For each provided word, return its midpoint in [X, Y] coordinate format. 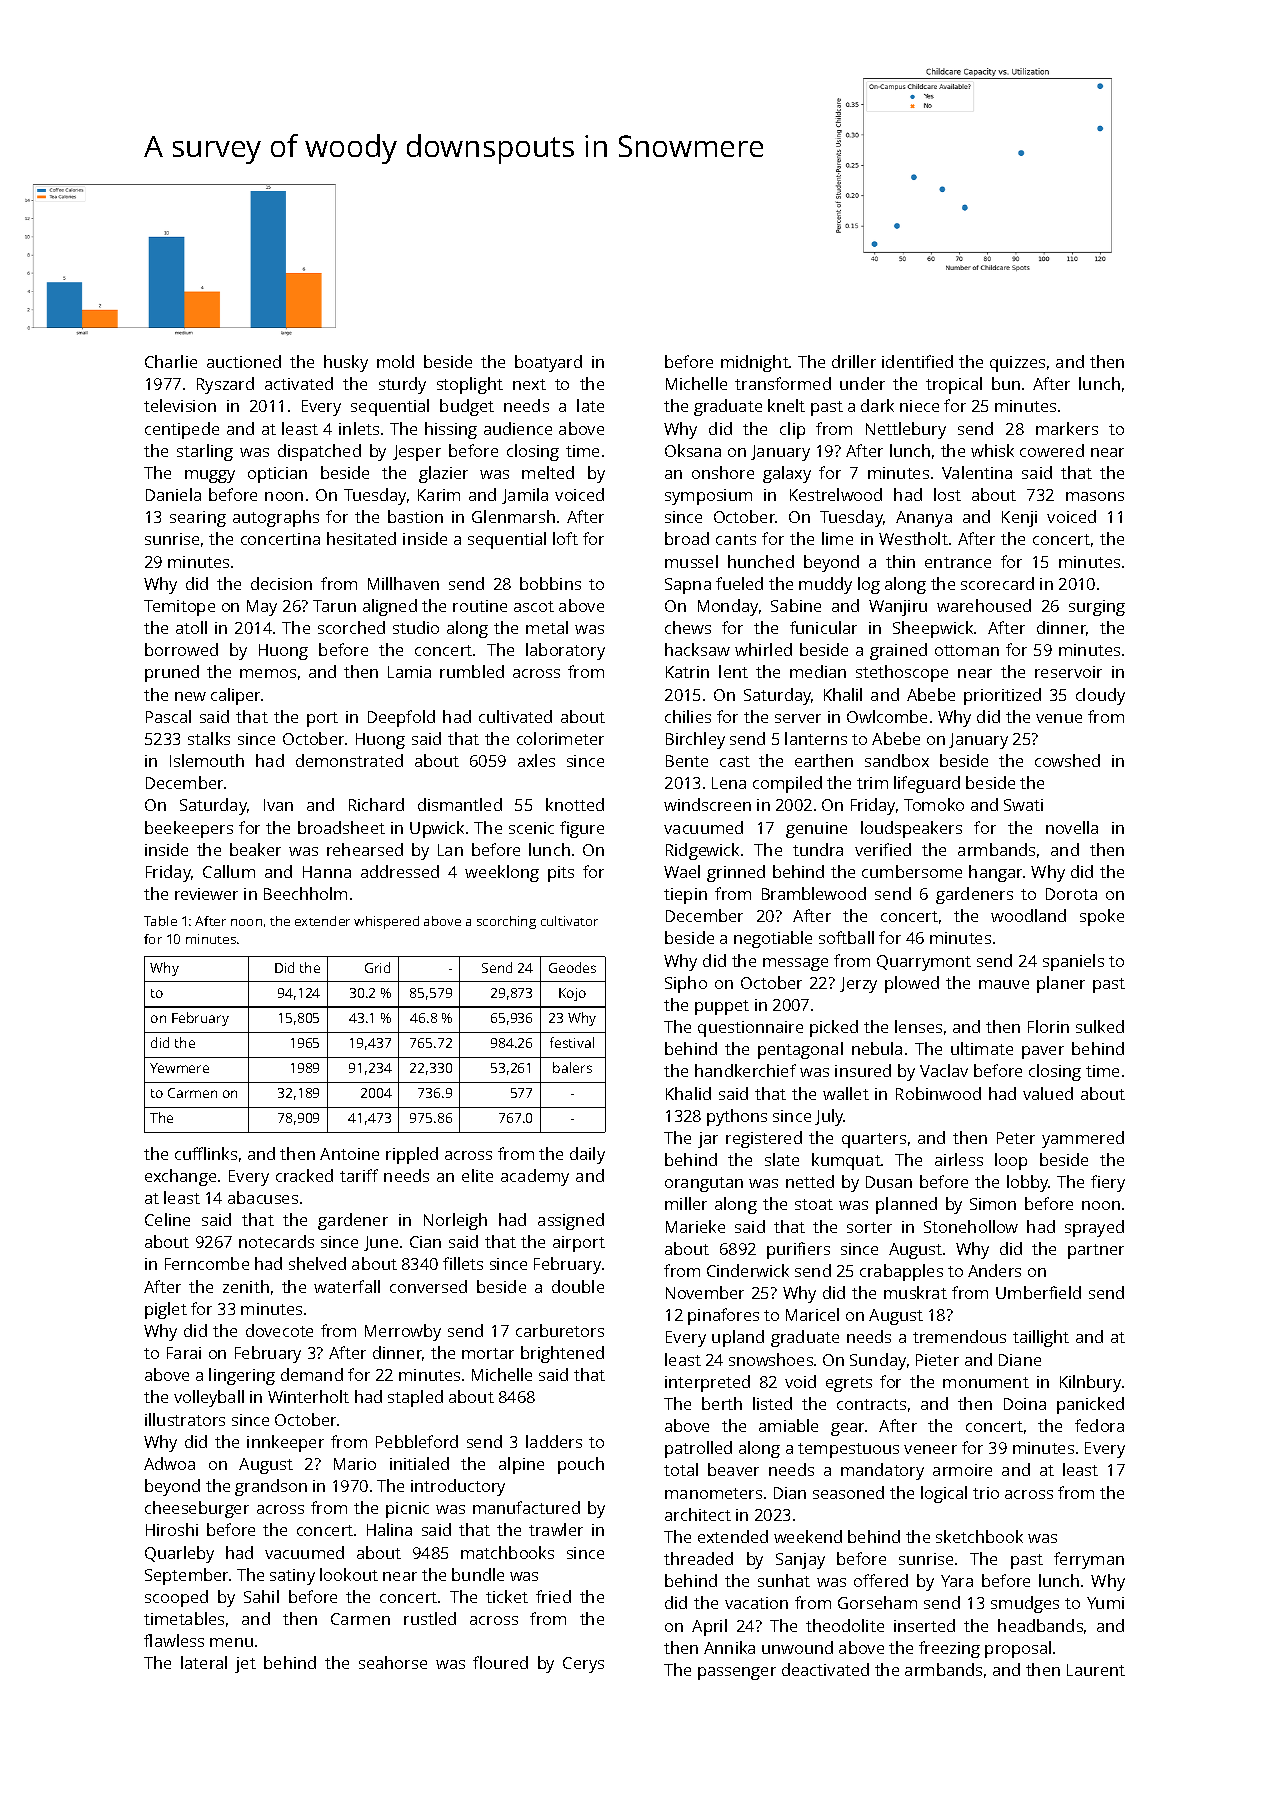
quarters [874, 1140]
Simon [993, 1204]
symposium [708, 497]
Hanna [327, 872]
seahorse [393, 1662]
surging [1097, 608]
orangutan [704, 1184]
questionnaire [750, 1029]
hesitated [361, 538]
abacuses [263, 1197]
